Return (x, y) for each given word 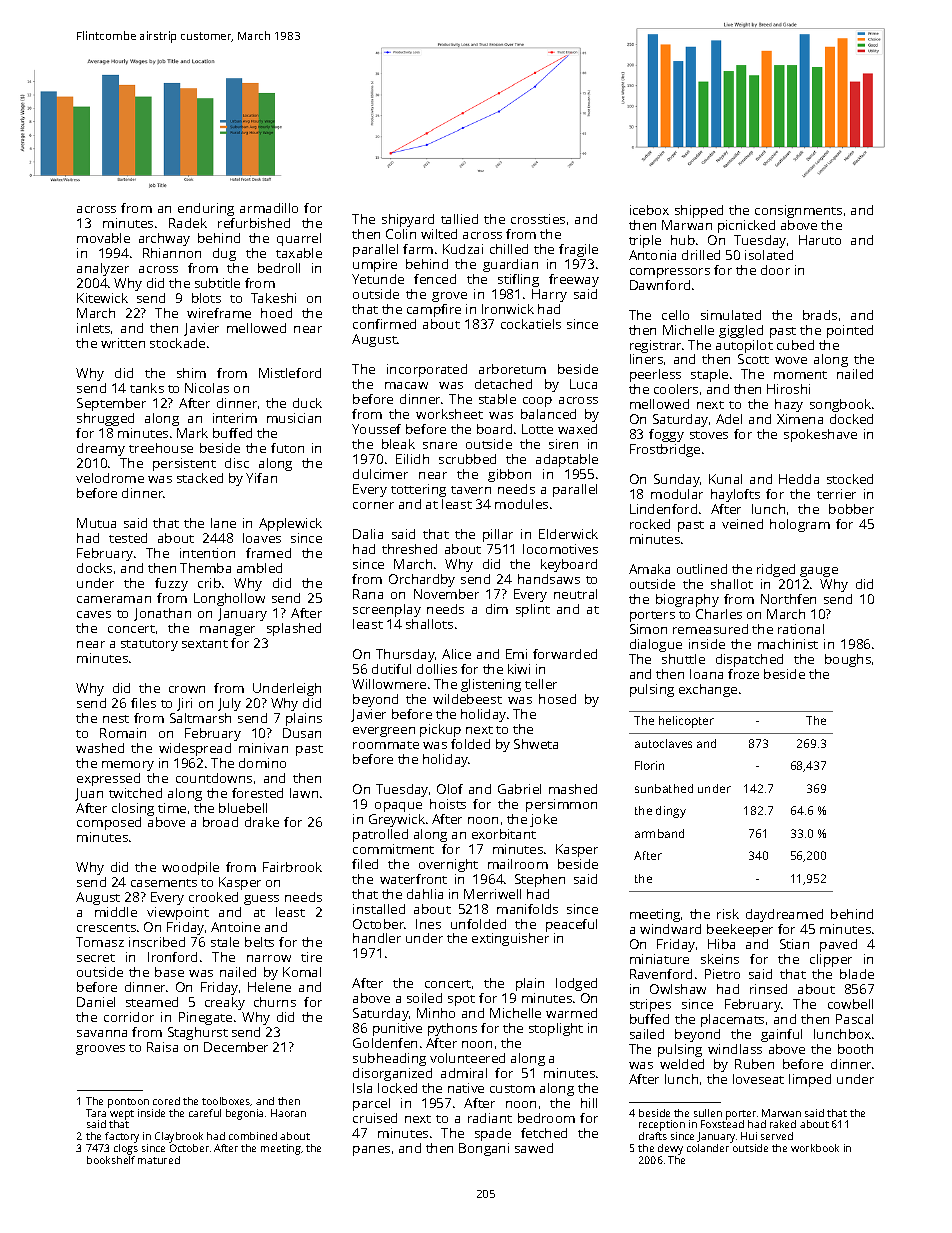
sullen (708, 1113)
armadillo (269, 208)
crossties (538, 219)
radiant (490, 1118)
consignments (798, 211)
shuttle (683, 659)
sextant (205, 644)
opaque (398, 807)
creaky (225, 1003)
